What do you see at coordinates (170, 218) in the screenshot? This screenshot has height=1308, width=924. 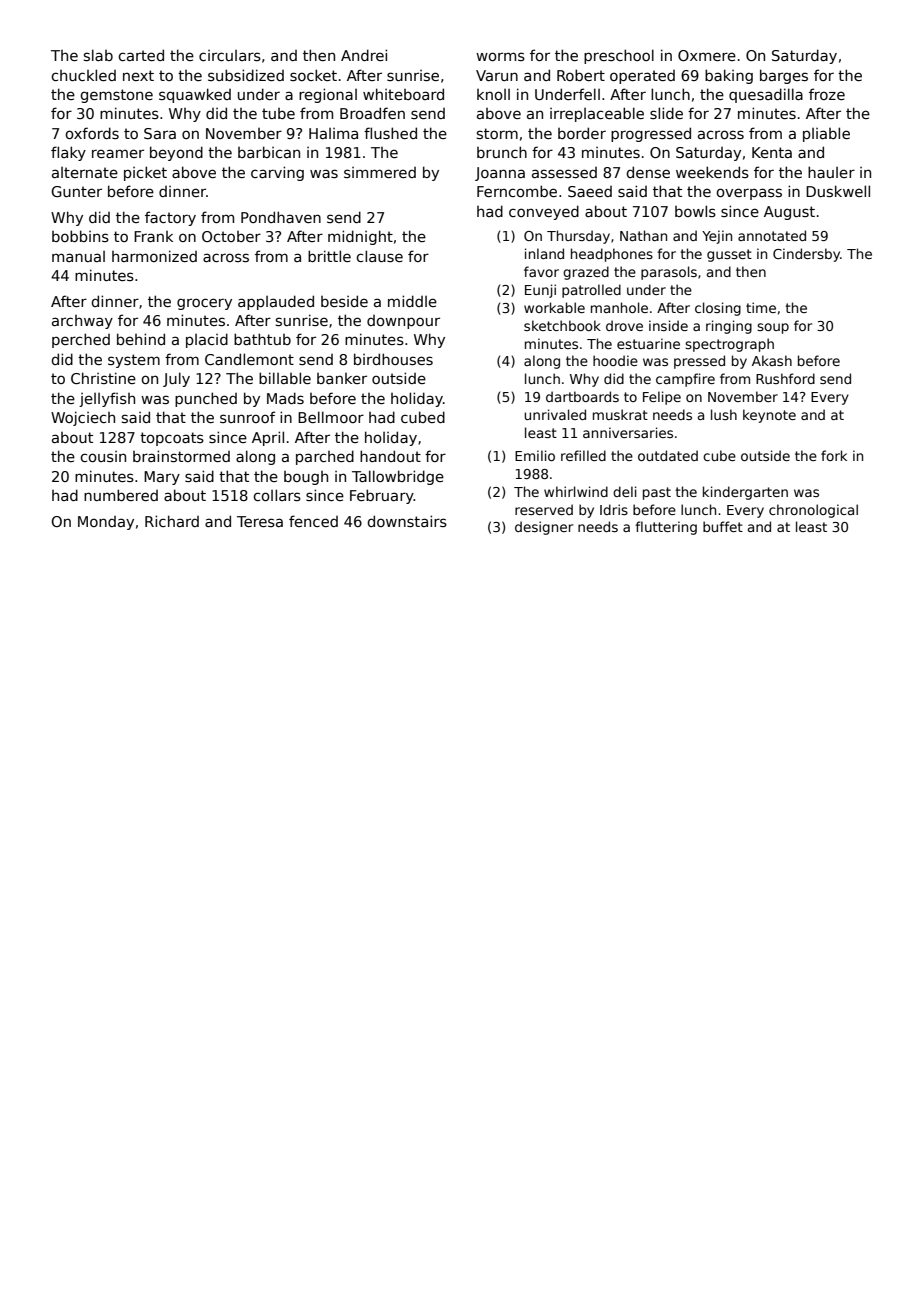 I see `factory` at bounding box center [170, 218].
